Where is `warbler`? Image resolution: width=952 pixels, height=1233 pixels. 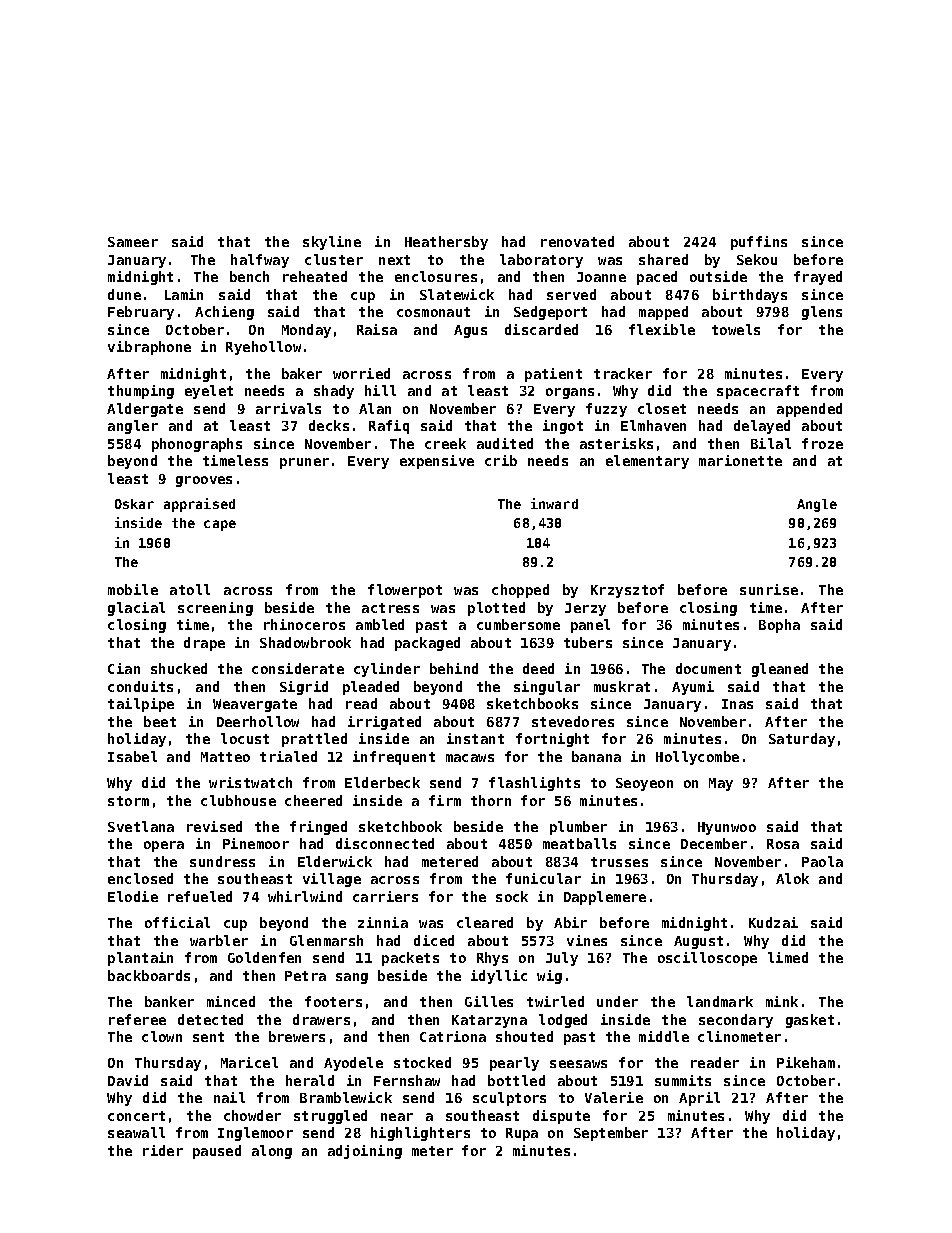
warbler is located at coordinates (219, 940).
